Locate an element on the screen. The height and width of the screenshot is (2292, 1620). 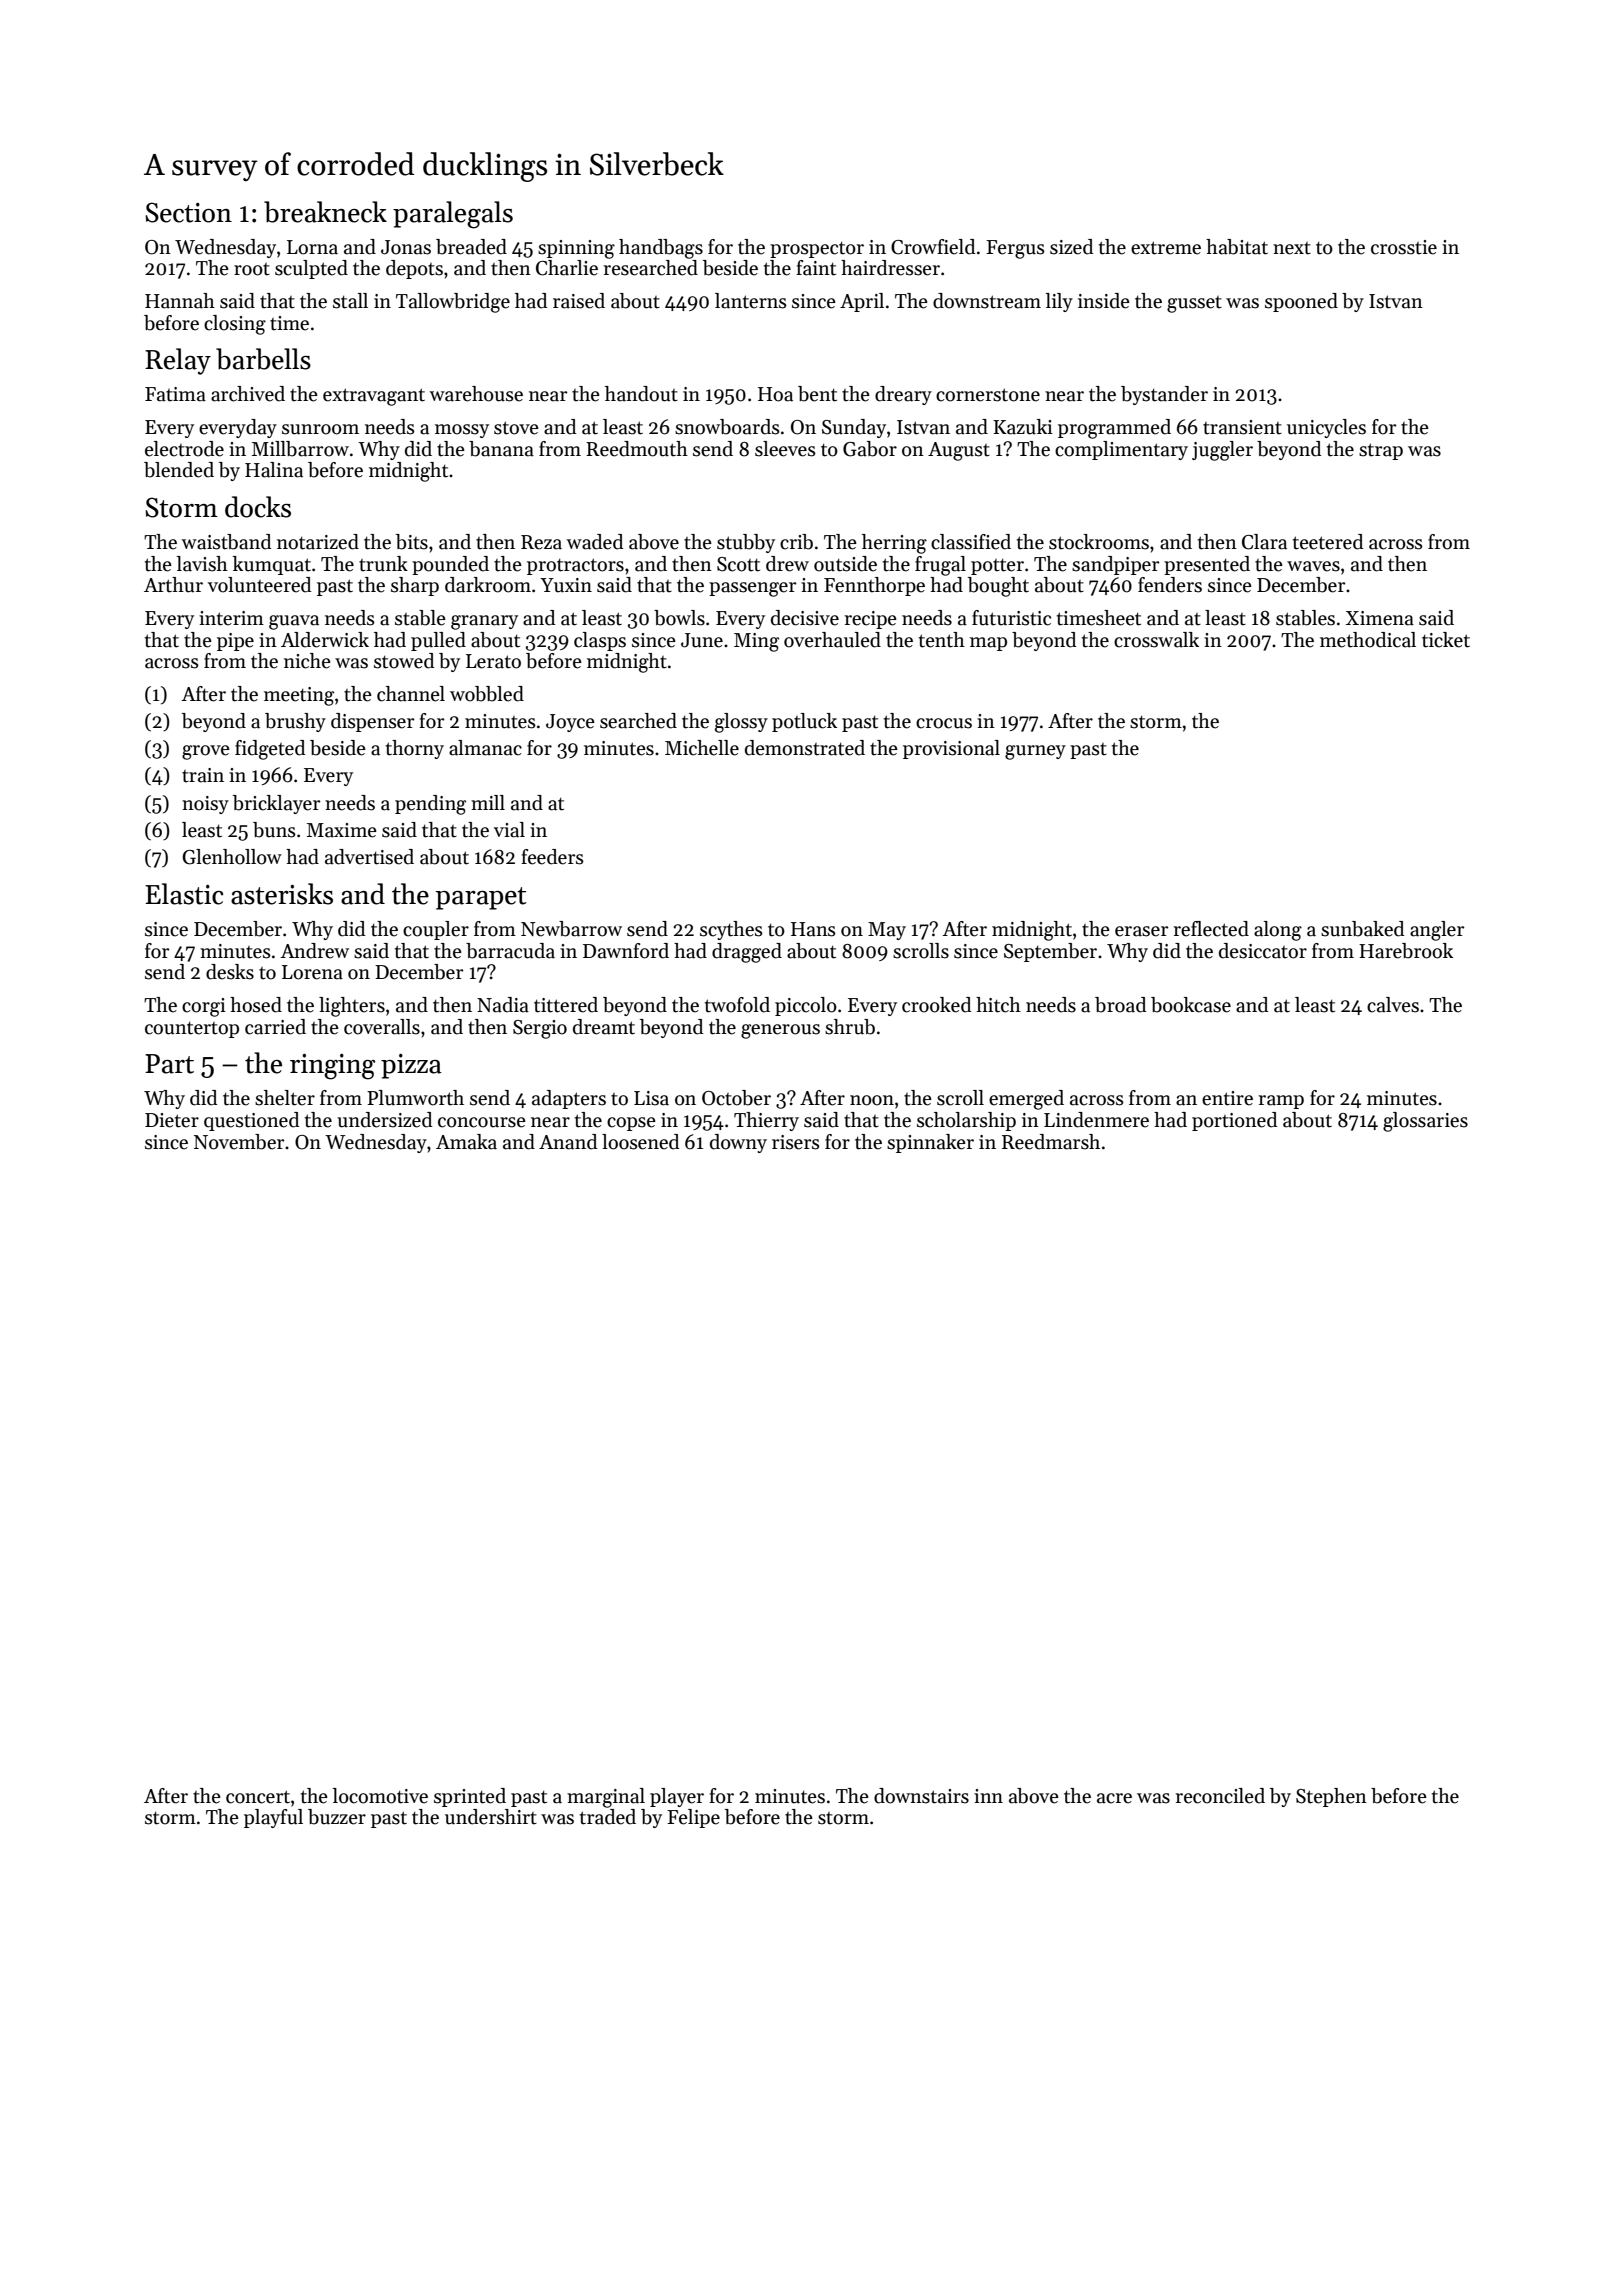
Reedmouth is located at coordinates (637, 449).
